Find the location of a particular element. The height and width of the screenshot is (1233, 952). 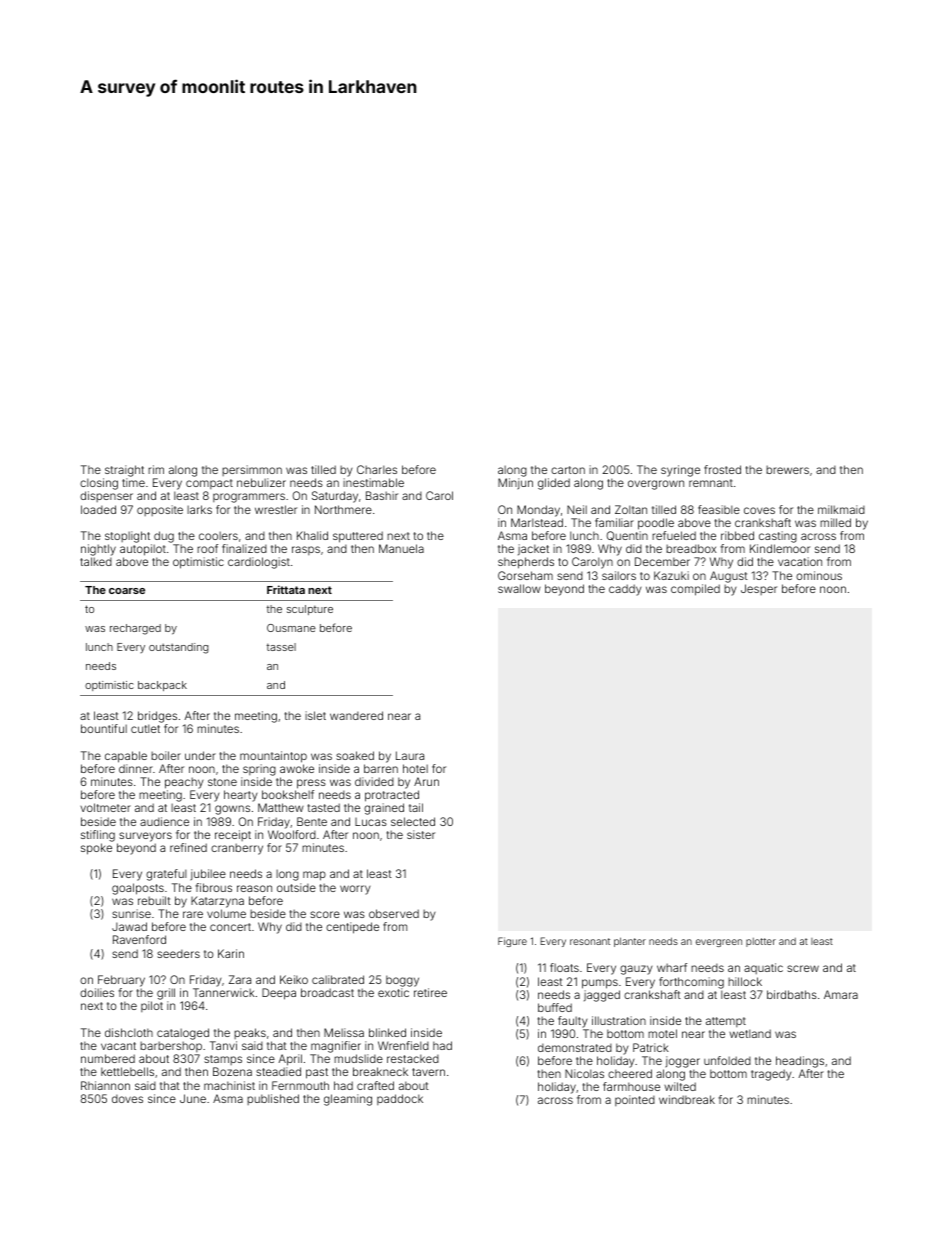

Jesper is located at coordinates (759, 589).
